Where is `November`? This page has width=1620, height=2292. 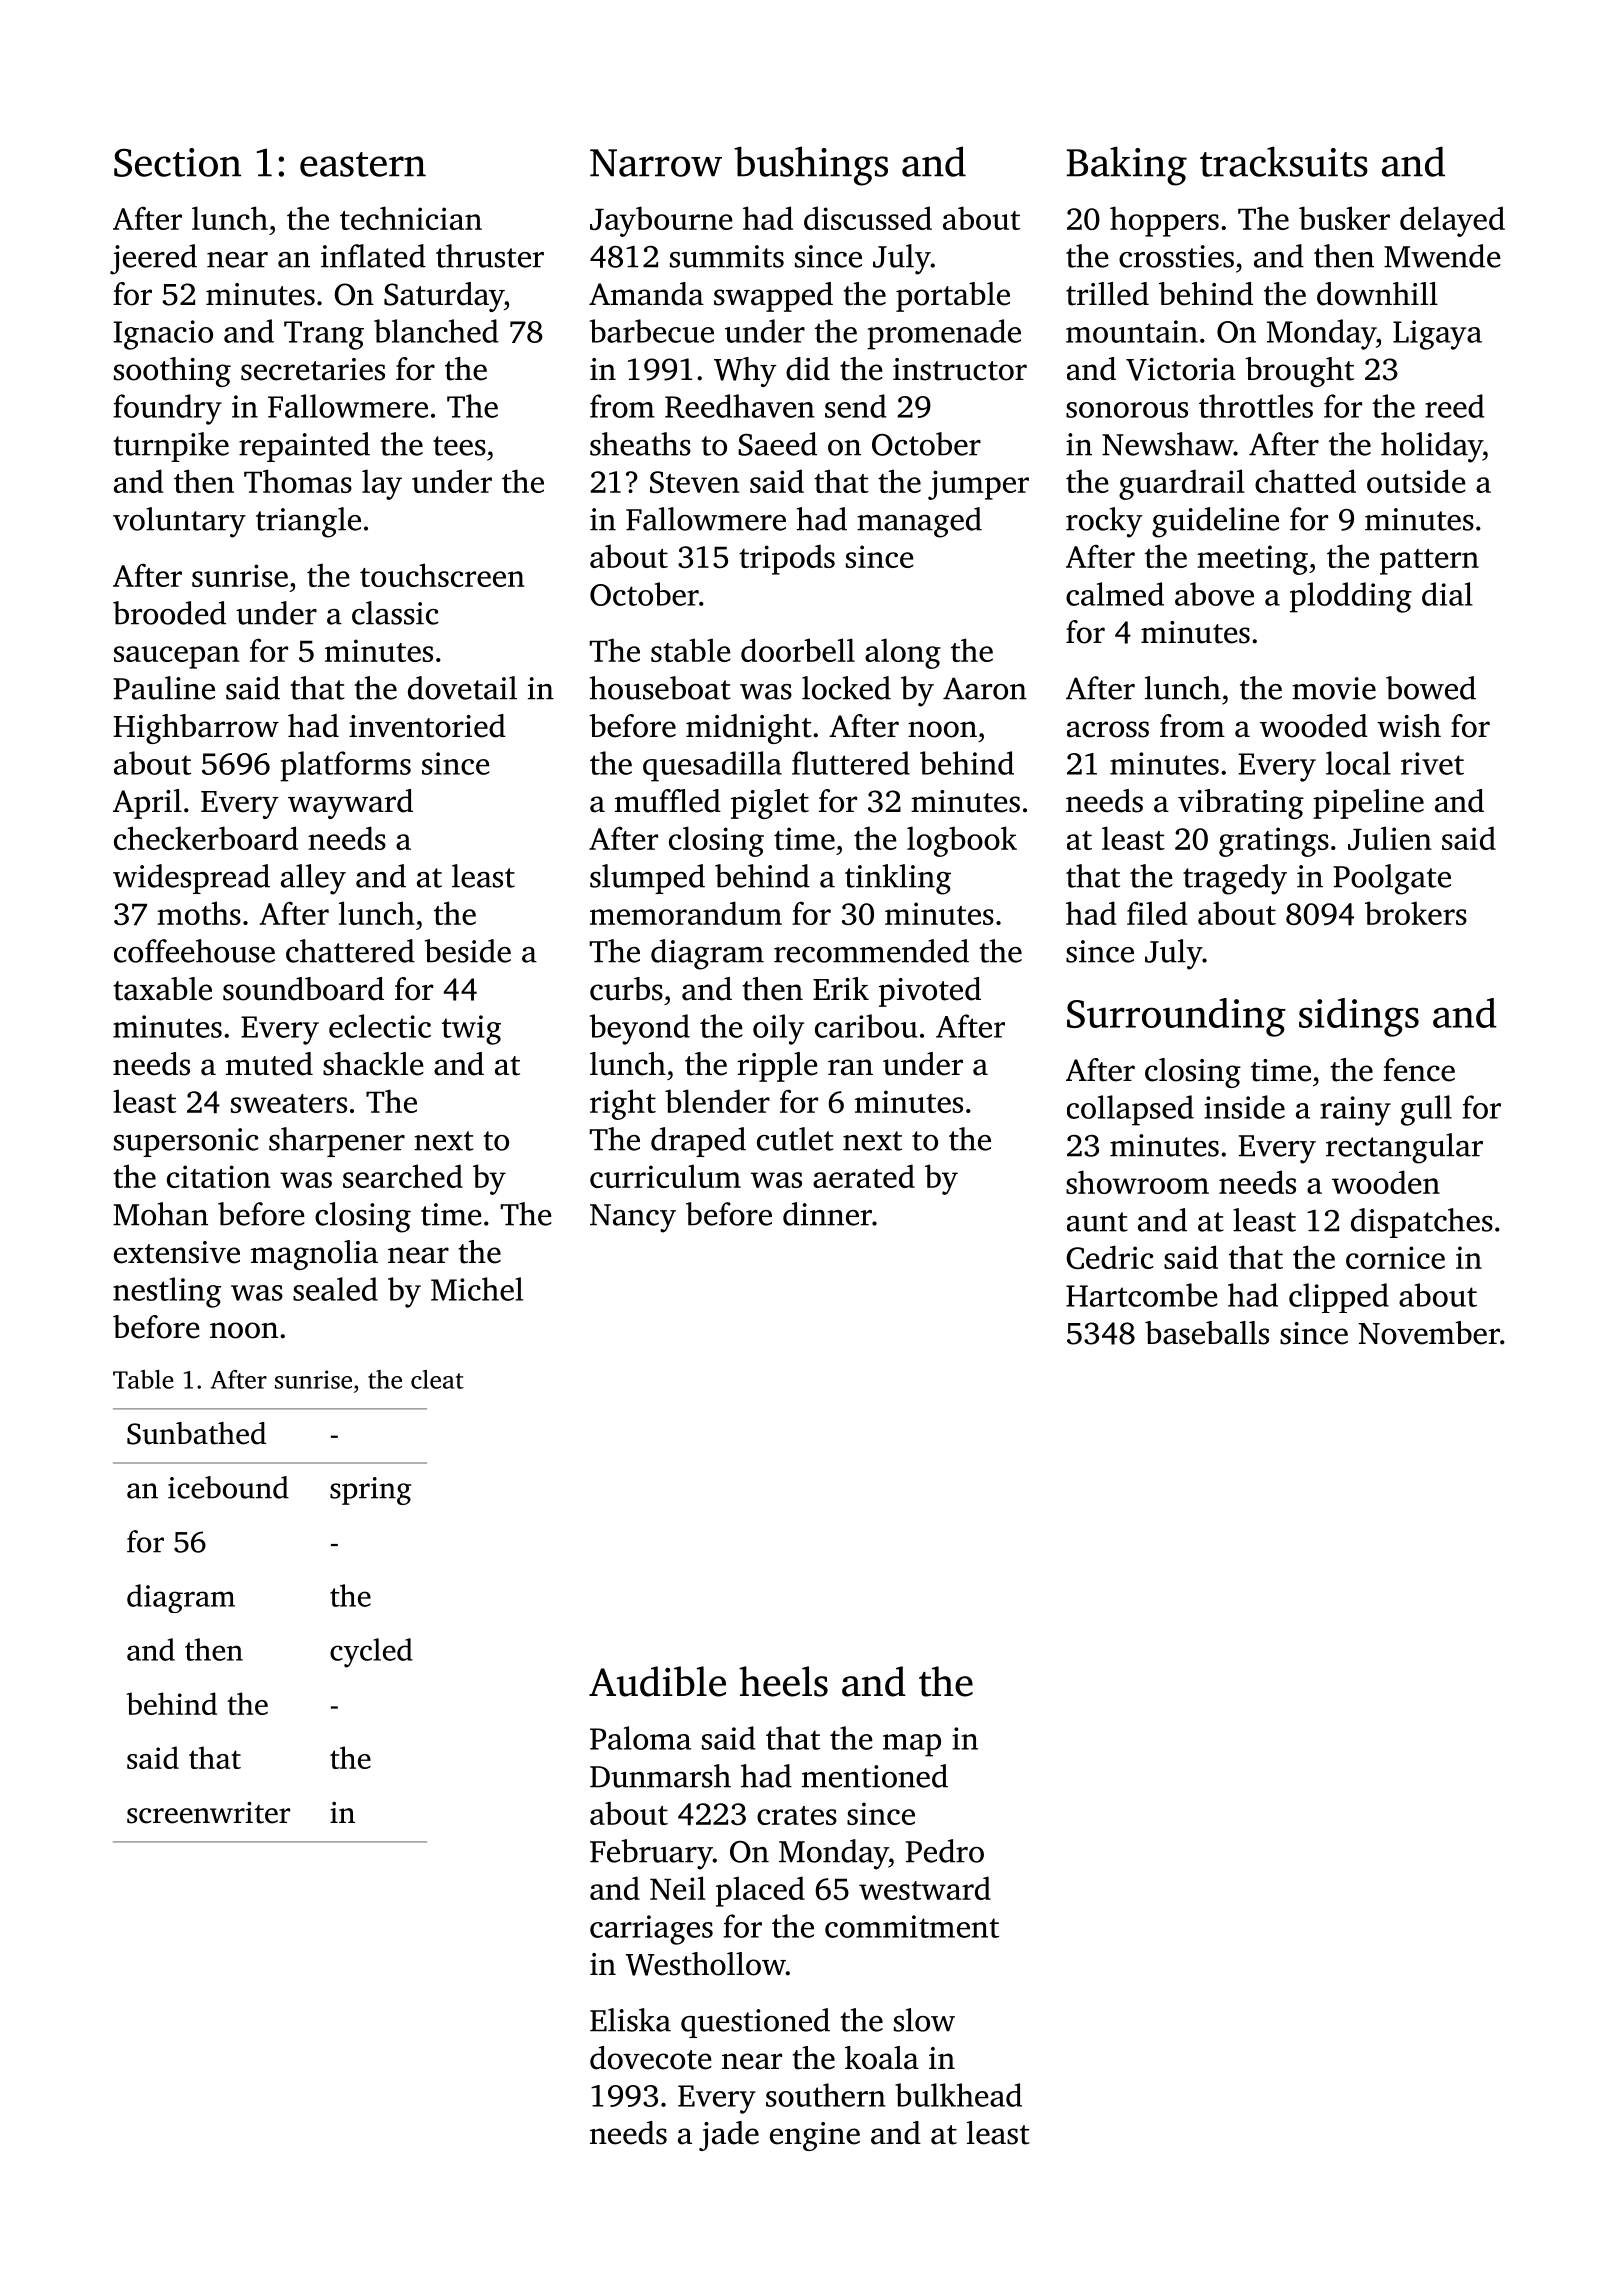
November is located at coordinates (1429, 1333).
